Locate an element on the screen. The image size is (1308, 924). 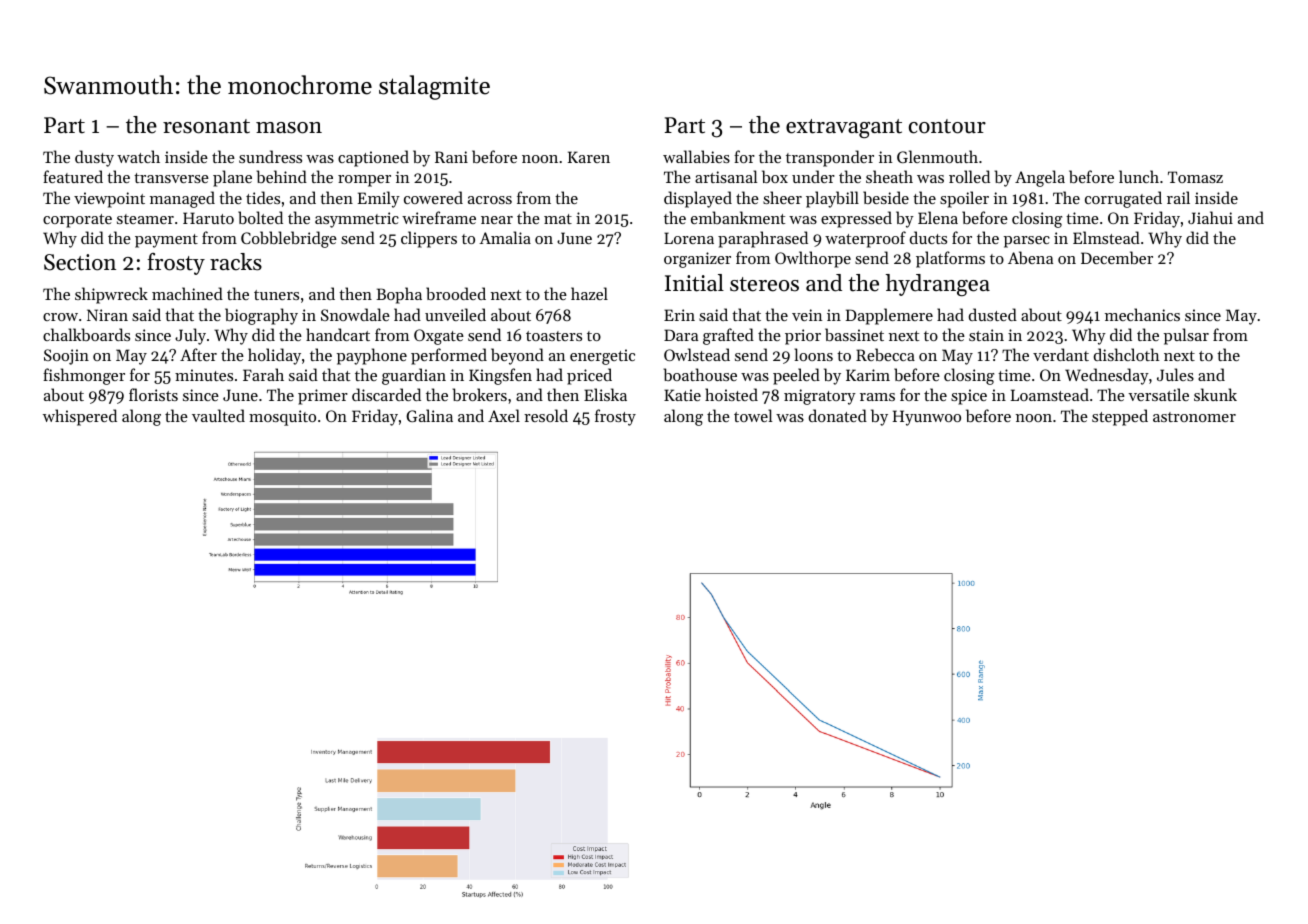
mason is located at coordinates (289, 128).
